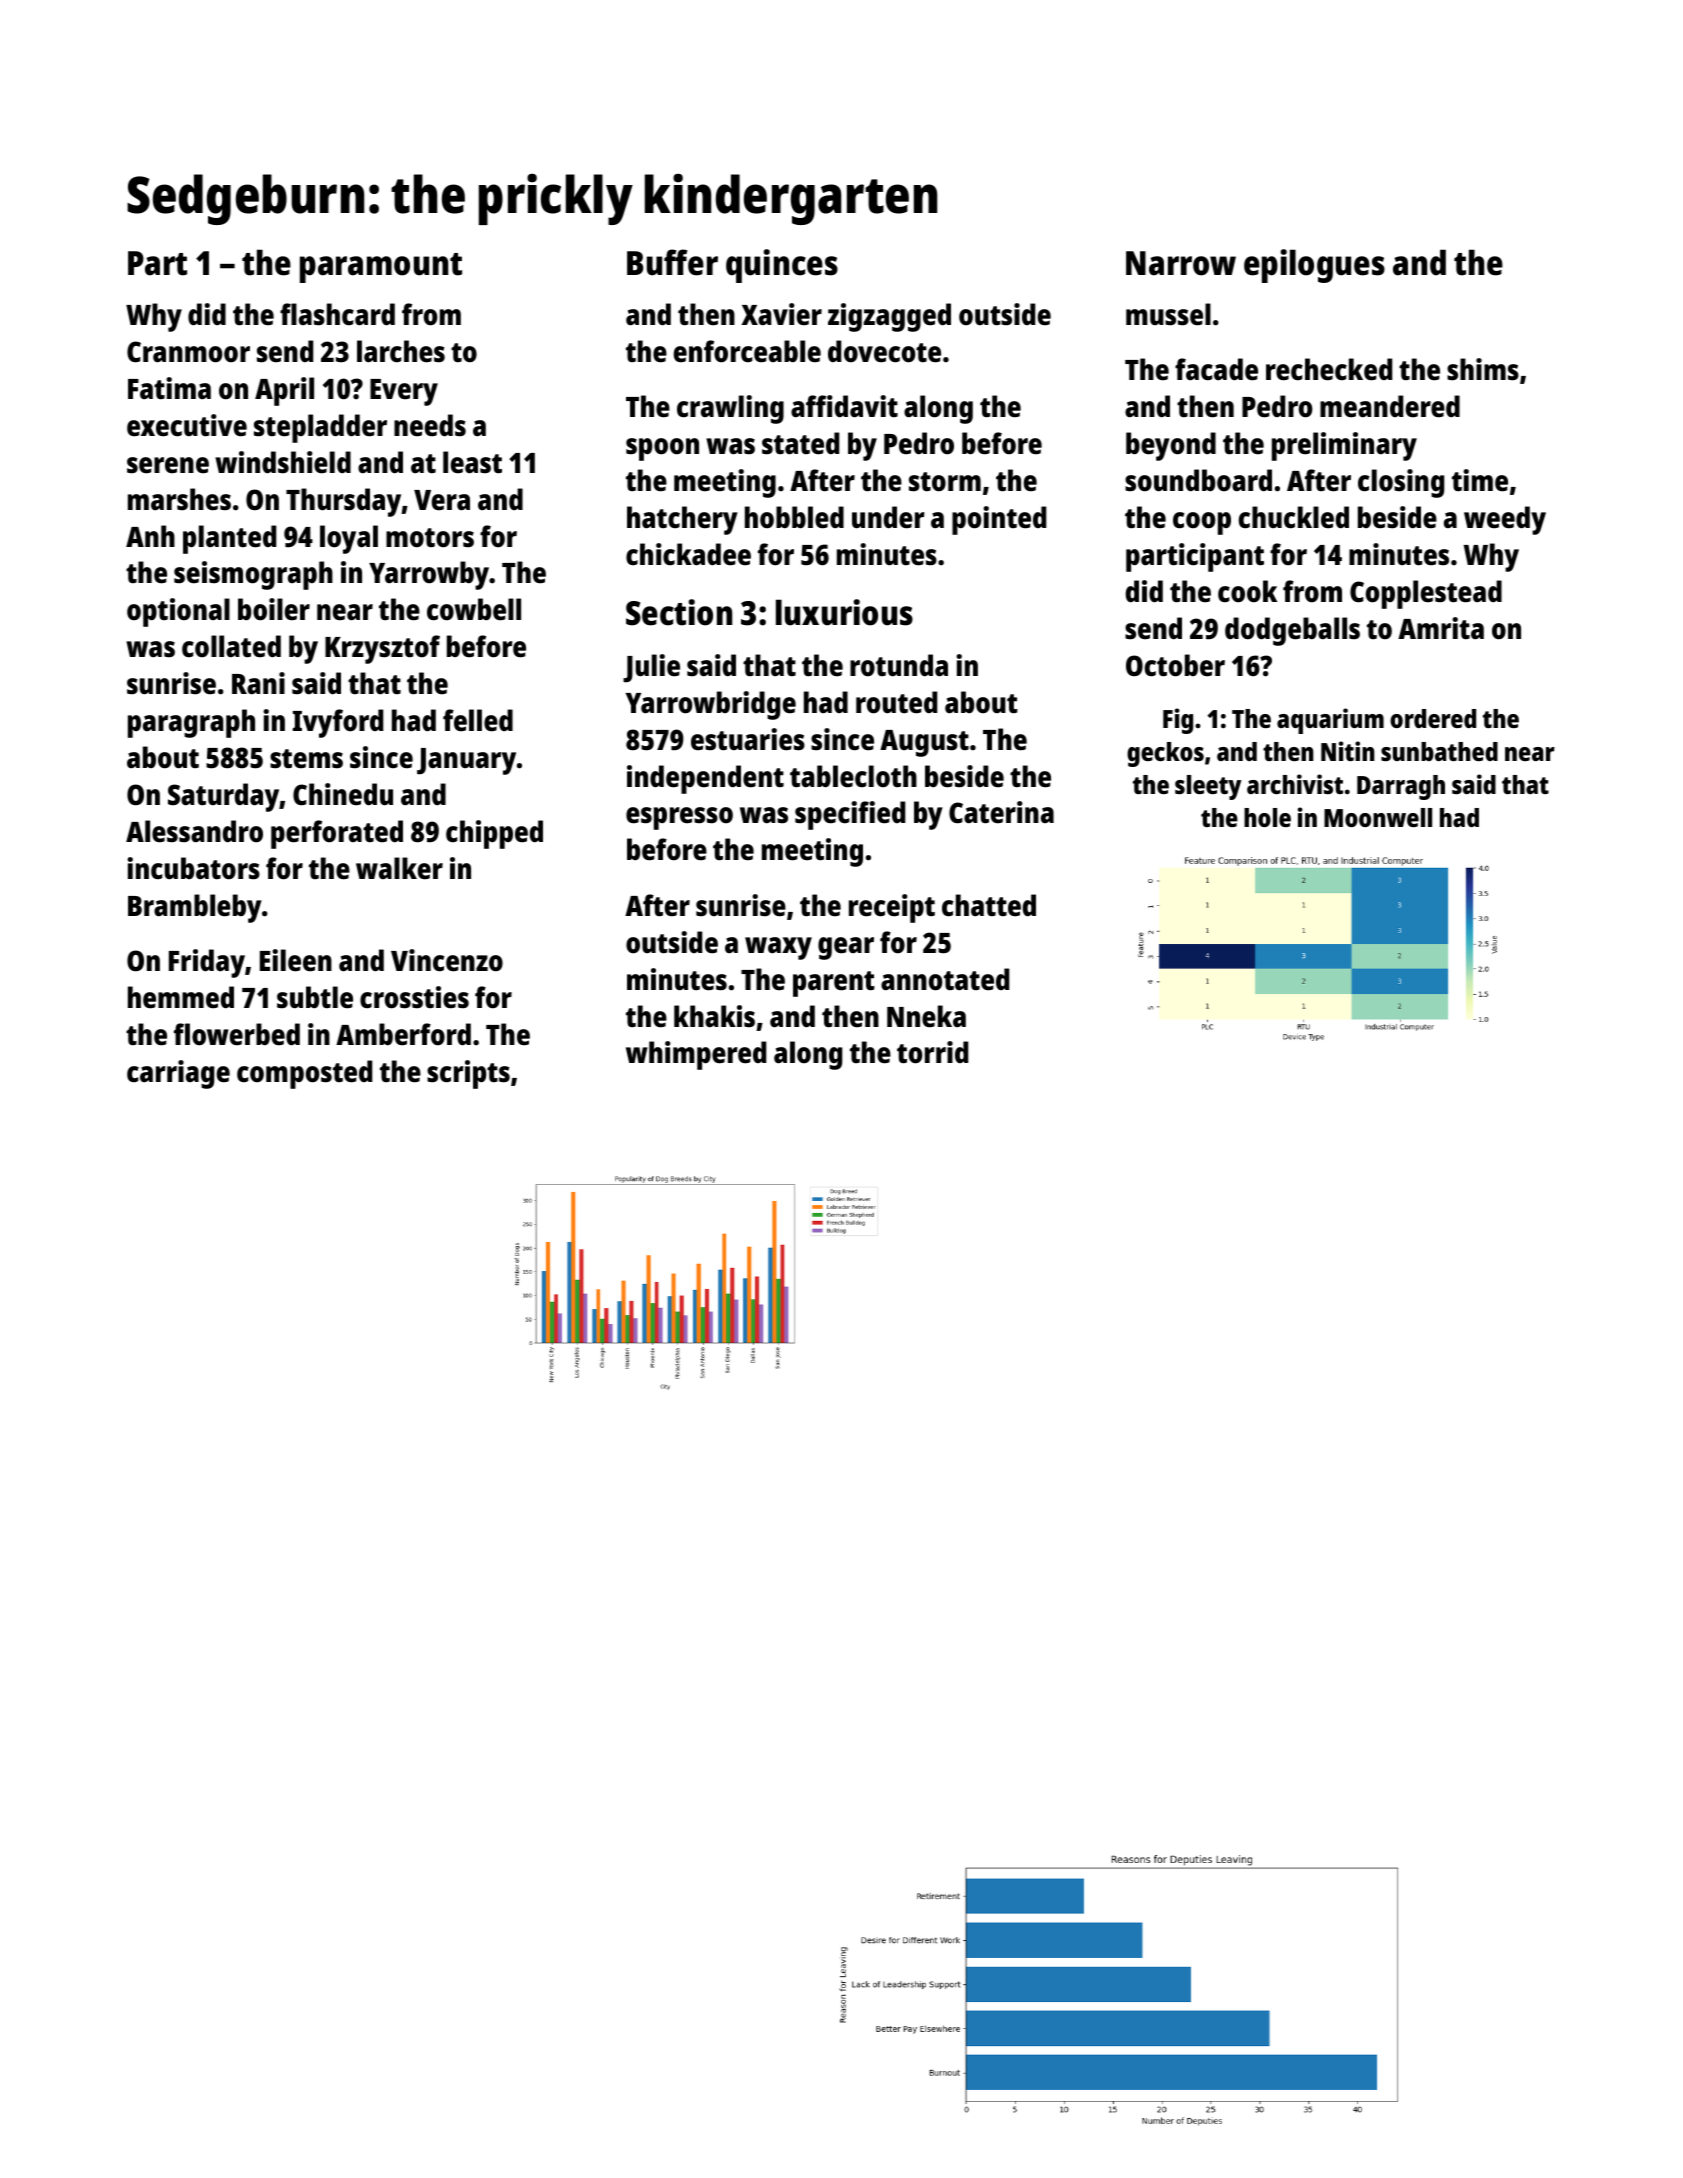 The height and width of the screenshot is (2178, 1683). Describe the element at coordinates (696, 1055) in the screenshot. I see `whimpered` at that location.
